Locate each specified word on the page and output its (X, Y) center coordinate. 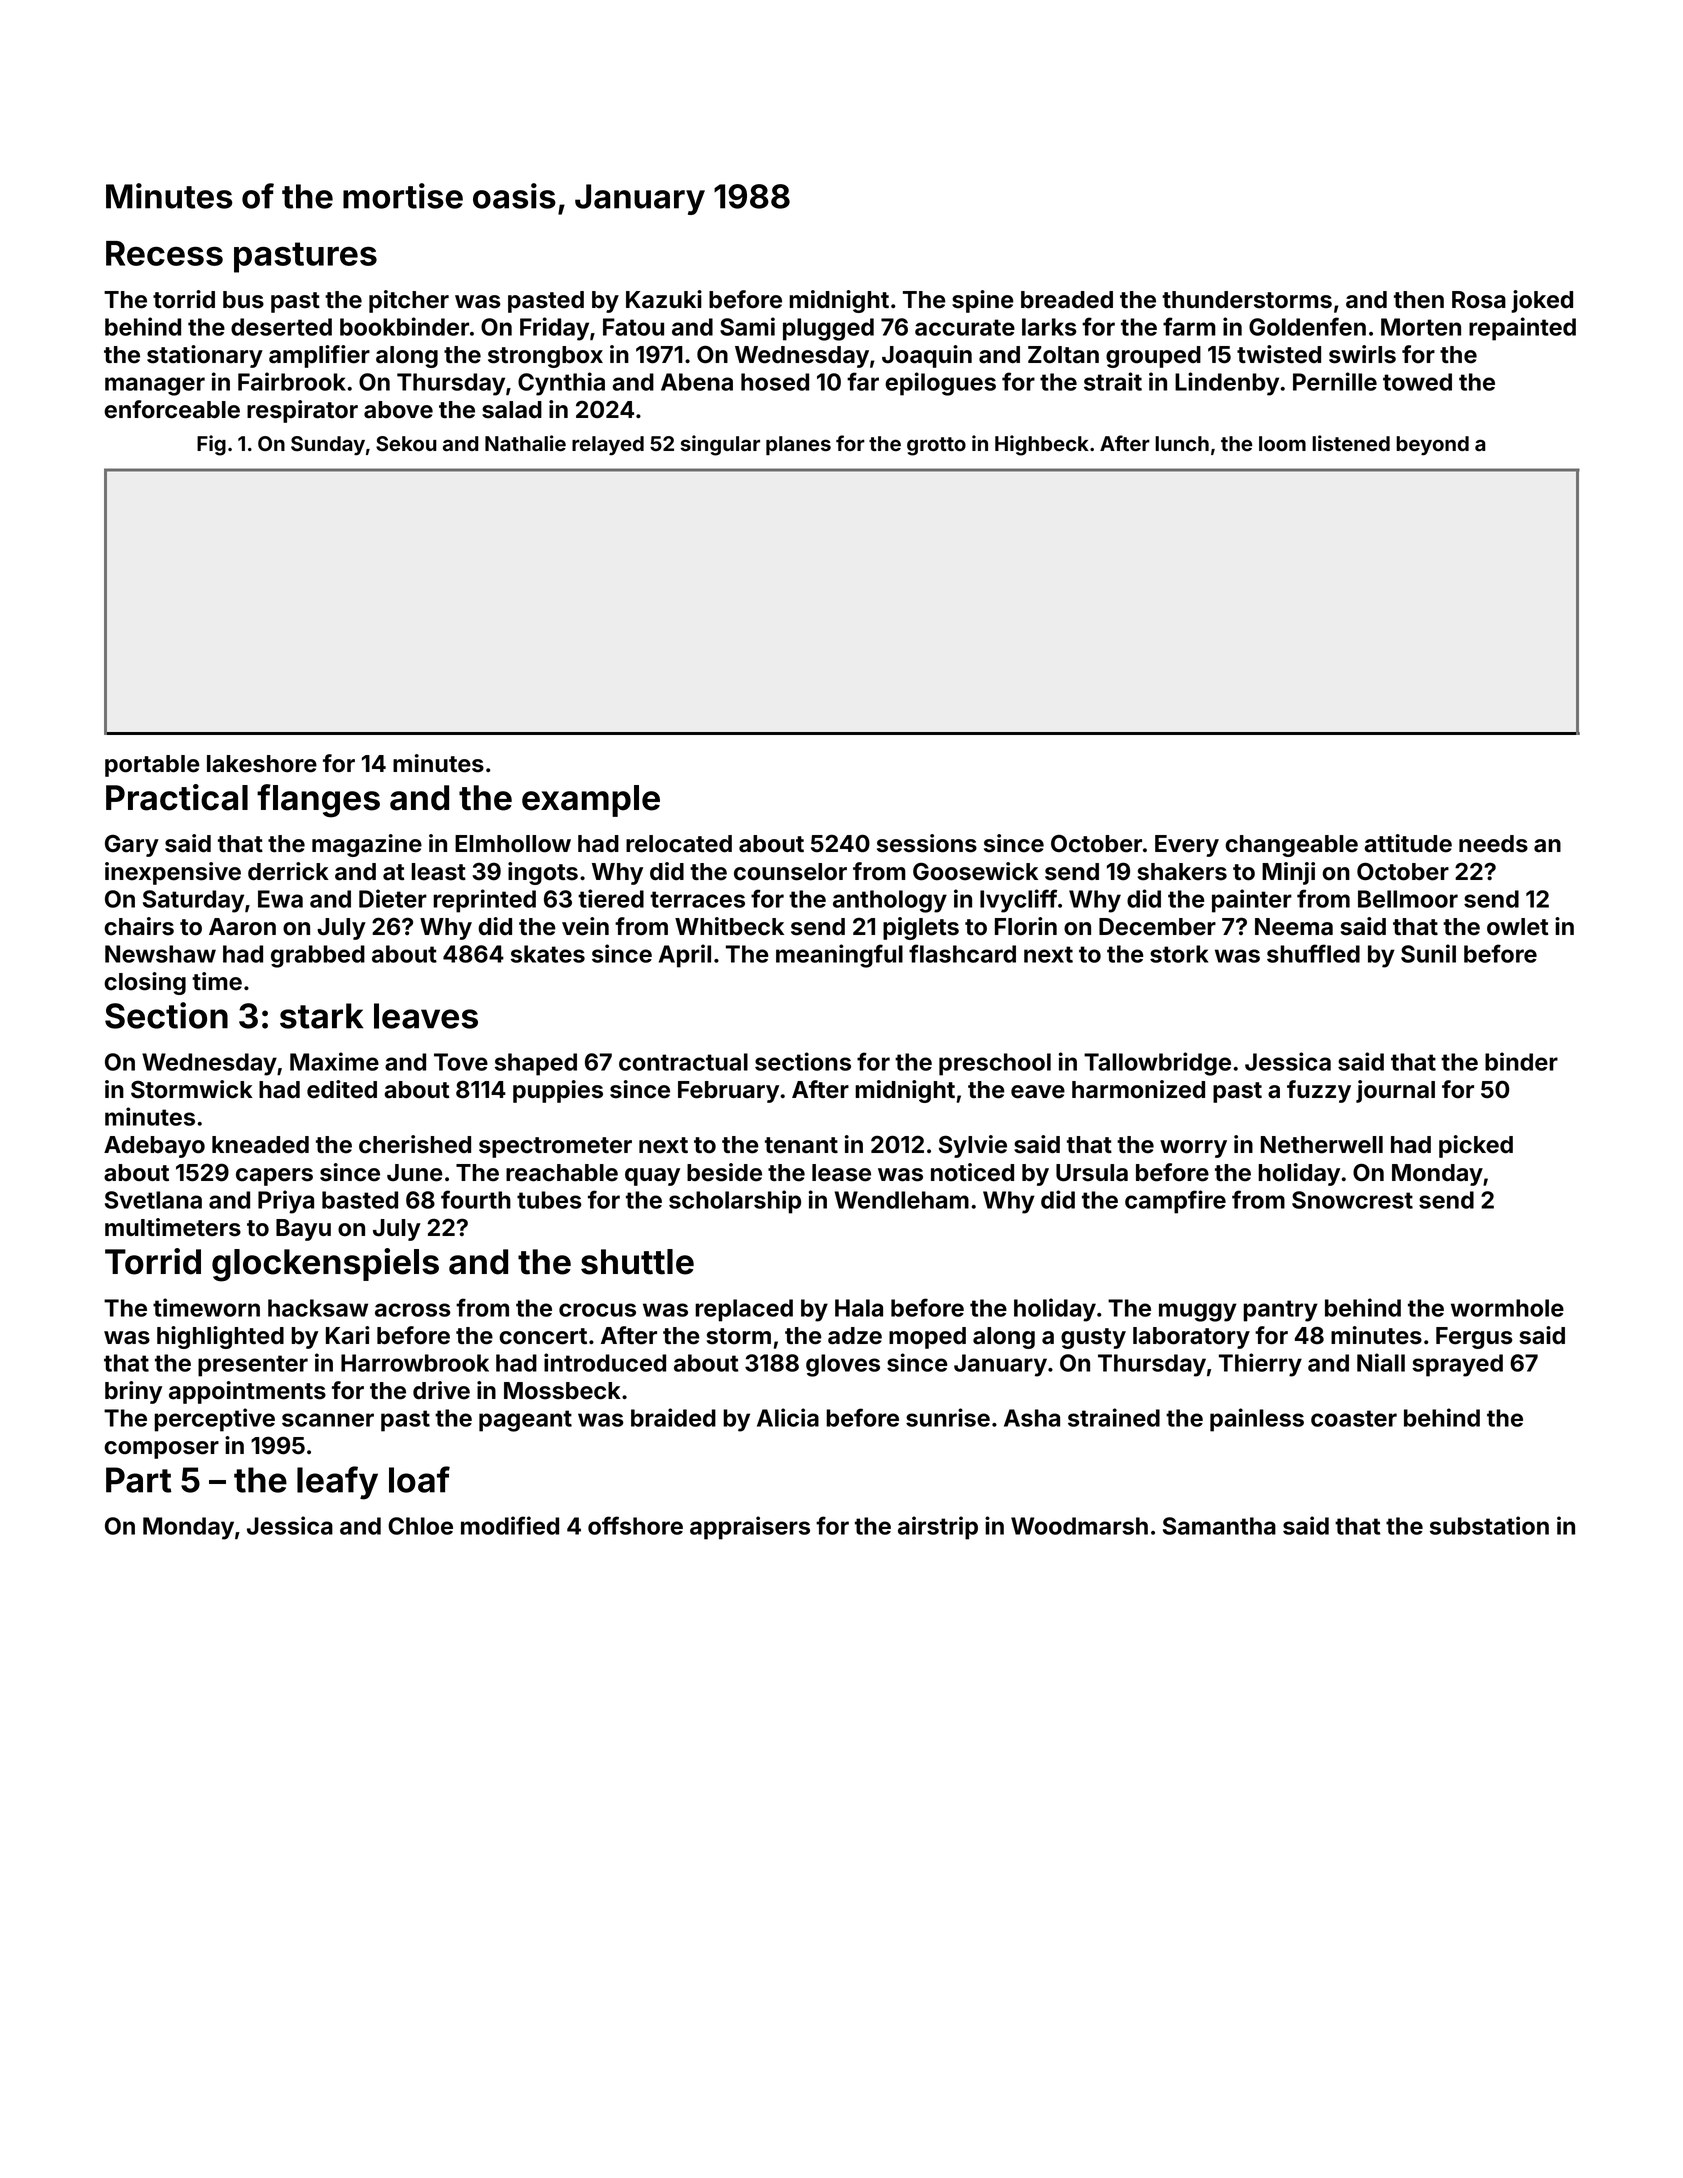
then (1419, 300)
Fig (211, 445)
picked (1476, 1146)
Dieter (393, 898)
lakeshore (262, 764)
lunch (1182, 444)
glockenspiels (325, 1265)
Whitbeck (729, 926)
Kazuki (664, 299)
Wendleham (901, 1200)
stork (1179, 954)
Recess (164, 253)
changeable (1291, 846)
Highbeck (1042, 445)
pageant (525, 1421)
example (591, 801)
